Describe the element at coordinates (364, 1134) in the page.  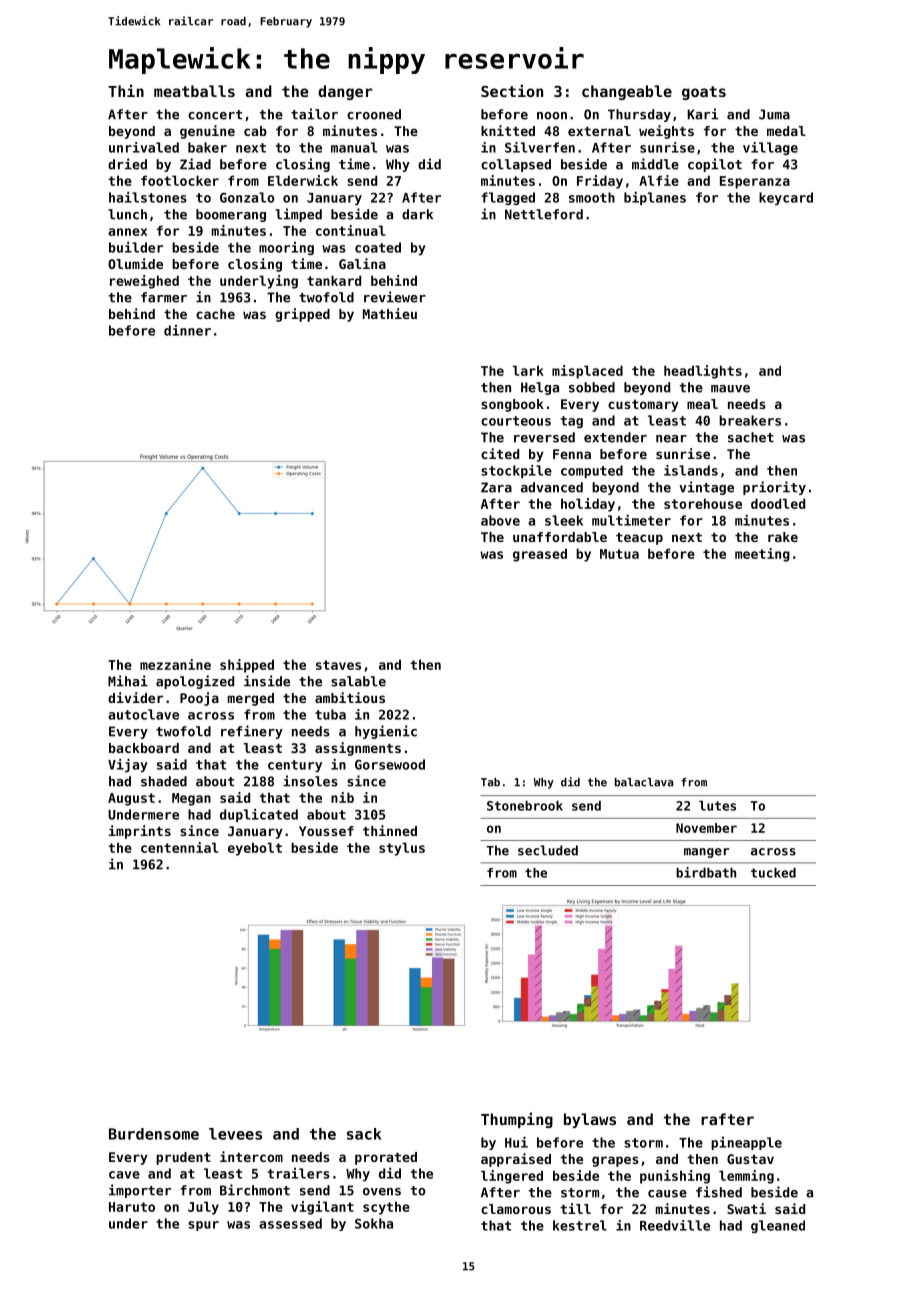
I see `sack` at that location.
